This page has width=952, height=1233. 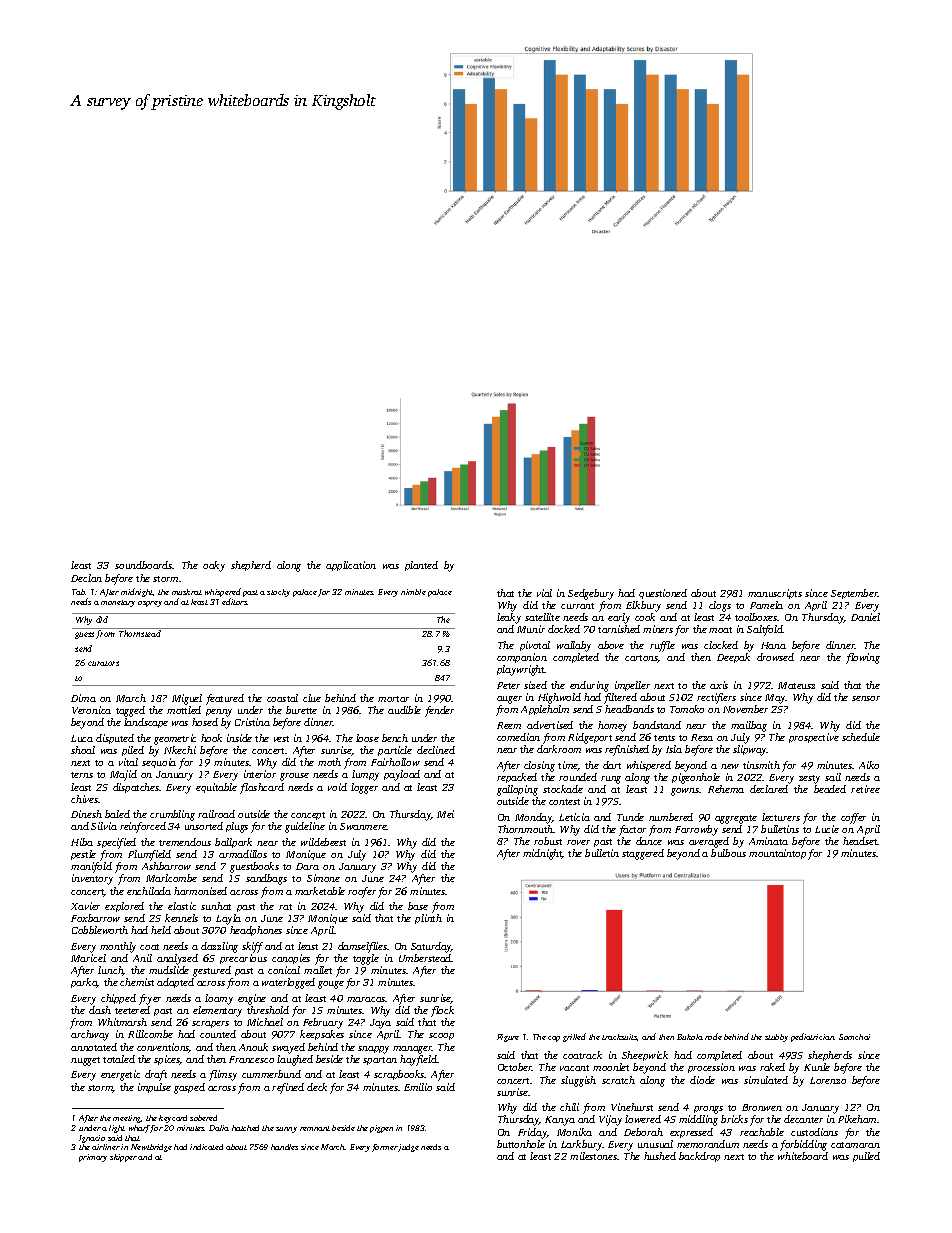 What do you see at coordinates (214, 566) in the page?
I see `oaky` at bounding box center [214, 566].
